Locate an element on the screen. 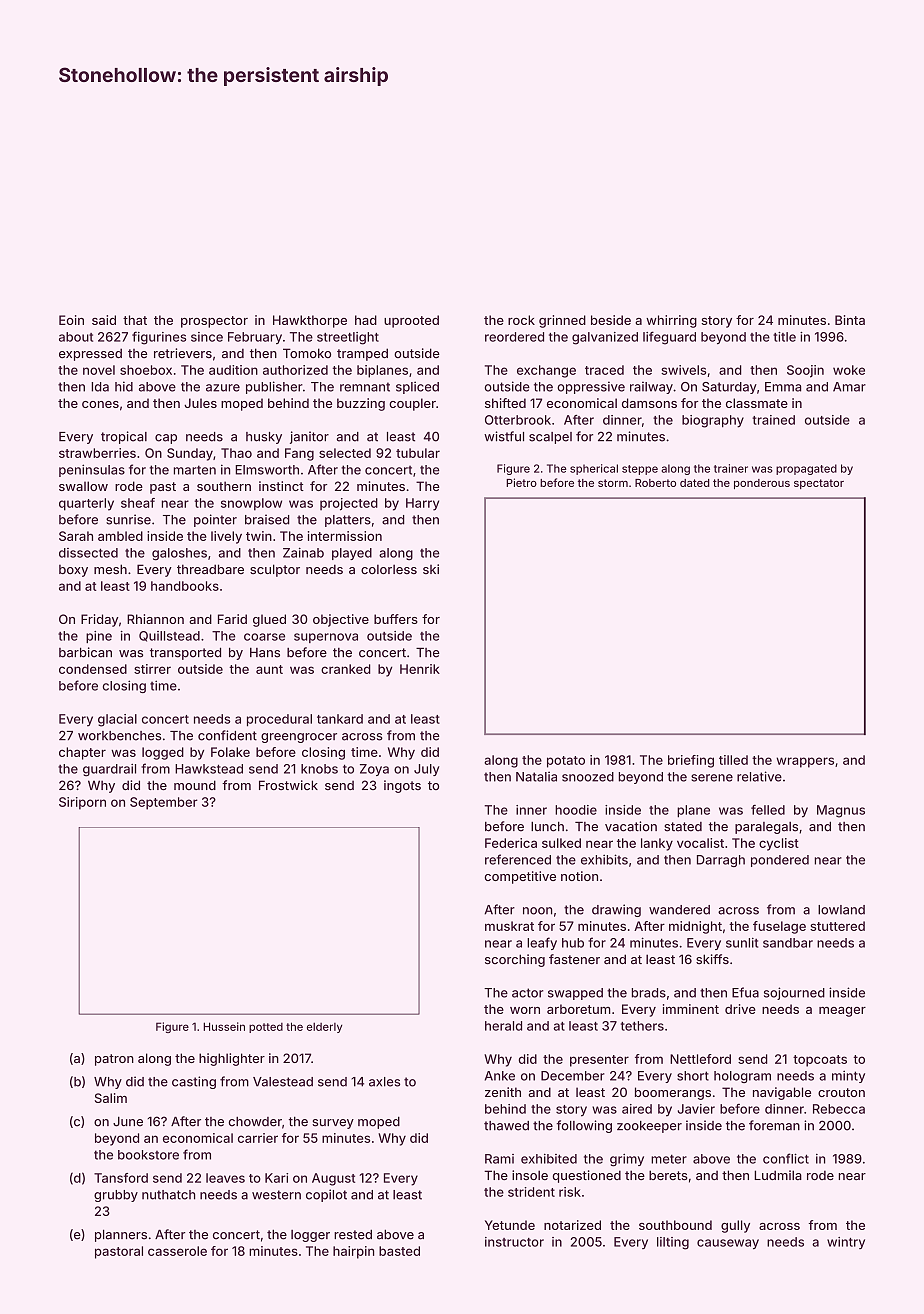 This screenshot has height=1314, width=924. wrappers is located at coordinates (805, 762).
